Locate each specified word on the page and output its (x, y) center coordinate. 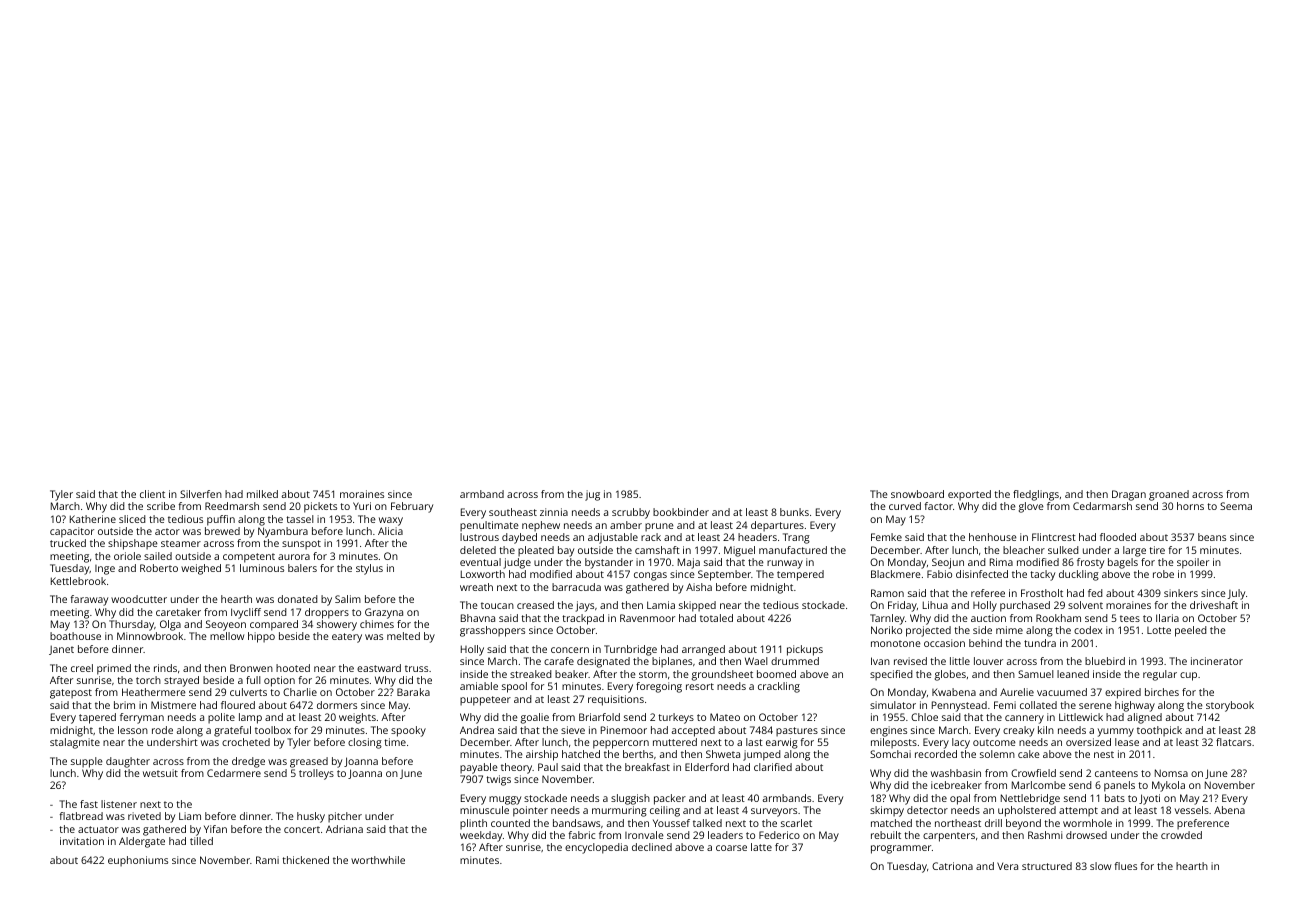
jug (592, 495)
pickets (320, 507)
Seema (1236, 506)
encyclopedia (596, 848)
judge (517, 563)
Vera (1007, 866)
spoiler (1193, 563)
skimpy (887, 811)
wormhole (1087, 823)
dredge (248, 762)
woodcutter (139, 599)
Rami (267, 860)
